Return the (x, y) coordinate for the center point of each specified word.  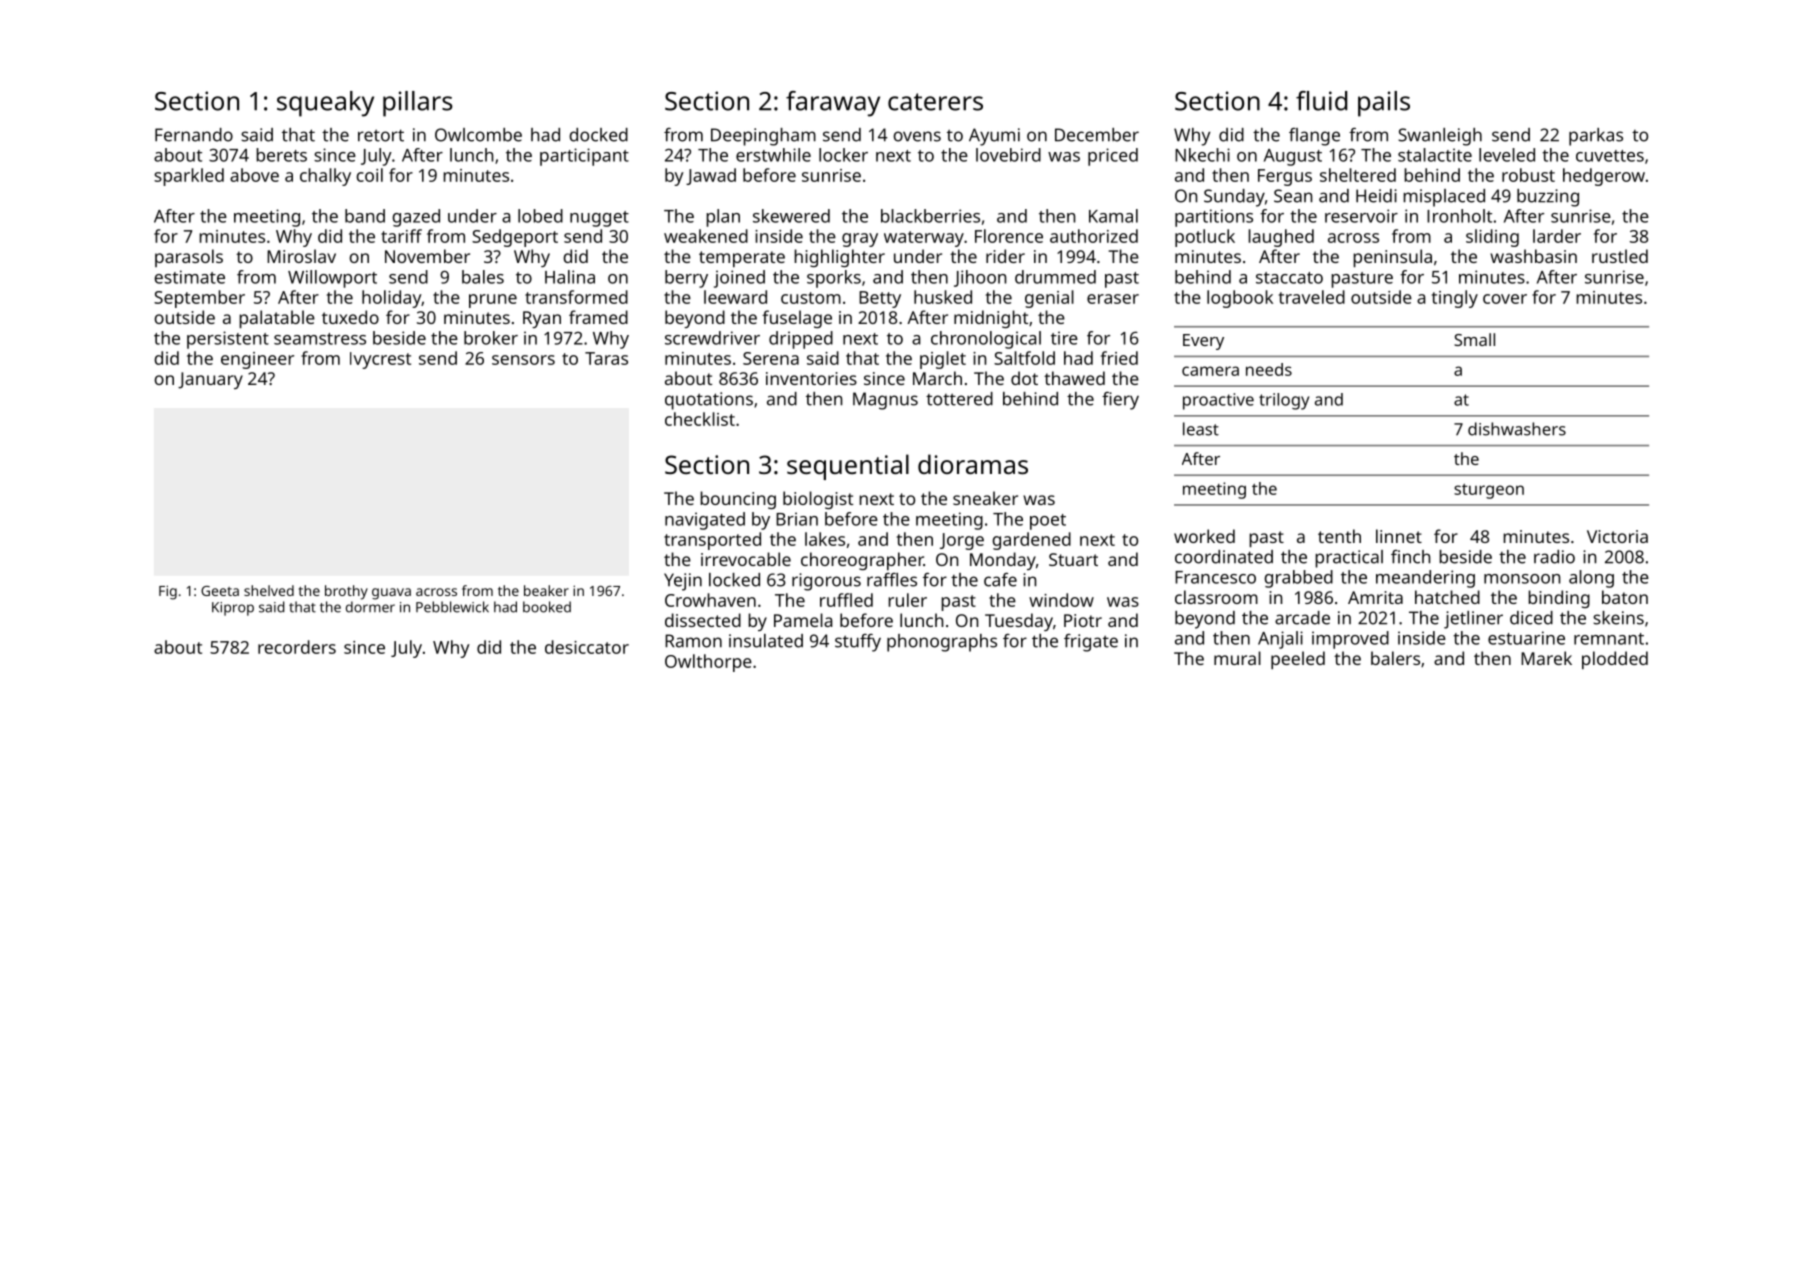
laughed (1281, 238)
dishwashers (1517, 429)
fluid (1321, 101)
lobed (540, 216)
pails (1384, 104)
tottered (959, 399)
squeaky (325, 104)
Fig (168, 592)
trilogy (1284, 401)
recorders (297, 647)
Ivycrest (380, 360)
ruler (907, 600)
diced (1531, 618)
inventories (811, 378)
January (210, 380)
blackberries (930, 216)
